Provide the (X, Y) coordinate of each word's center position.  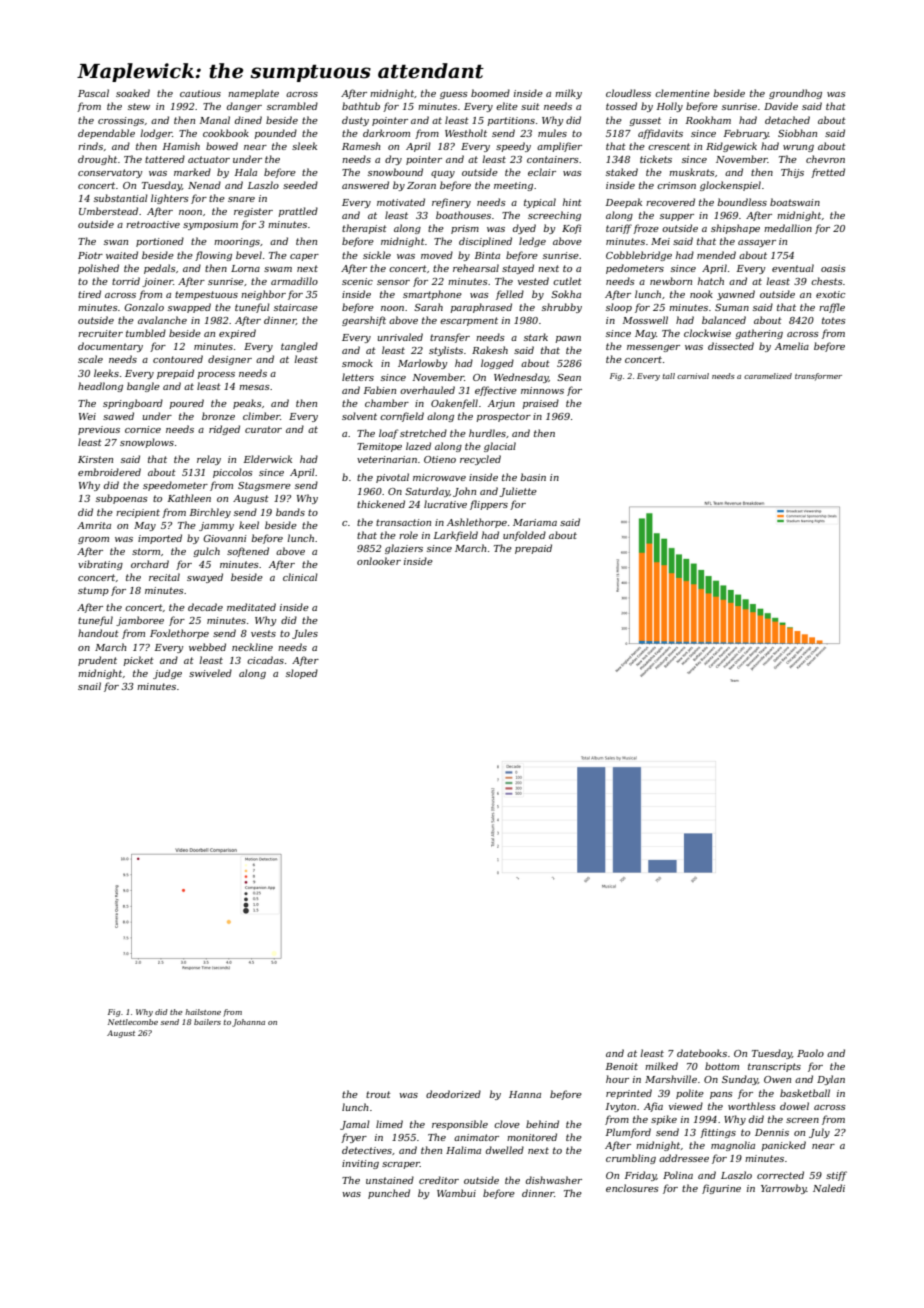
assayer (757, 243)
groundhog (795, 94)
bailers (207, 1022)
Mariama (535, 522)
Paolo (810, 1053)
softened (248, 552)
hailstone (203, 1012)
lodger (156, 134)
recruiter (100, 333)
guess (454, 95)
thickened (381, 504)
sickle (377, 255)
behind (542, 1124)
